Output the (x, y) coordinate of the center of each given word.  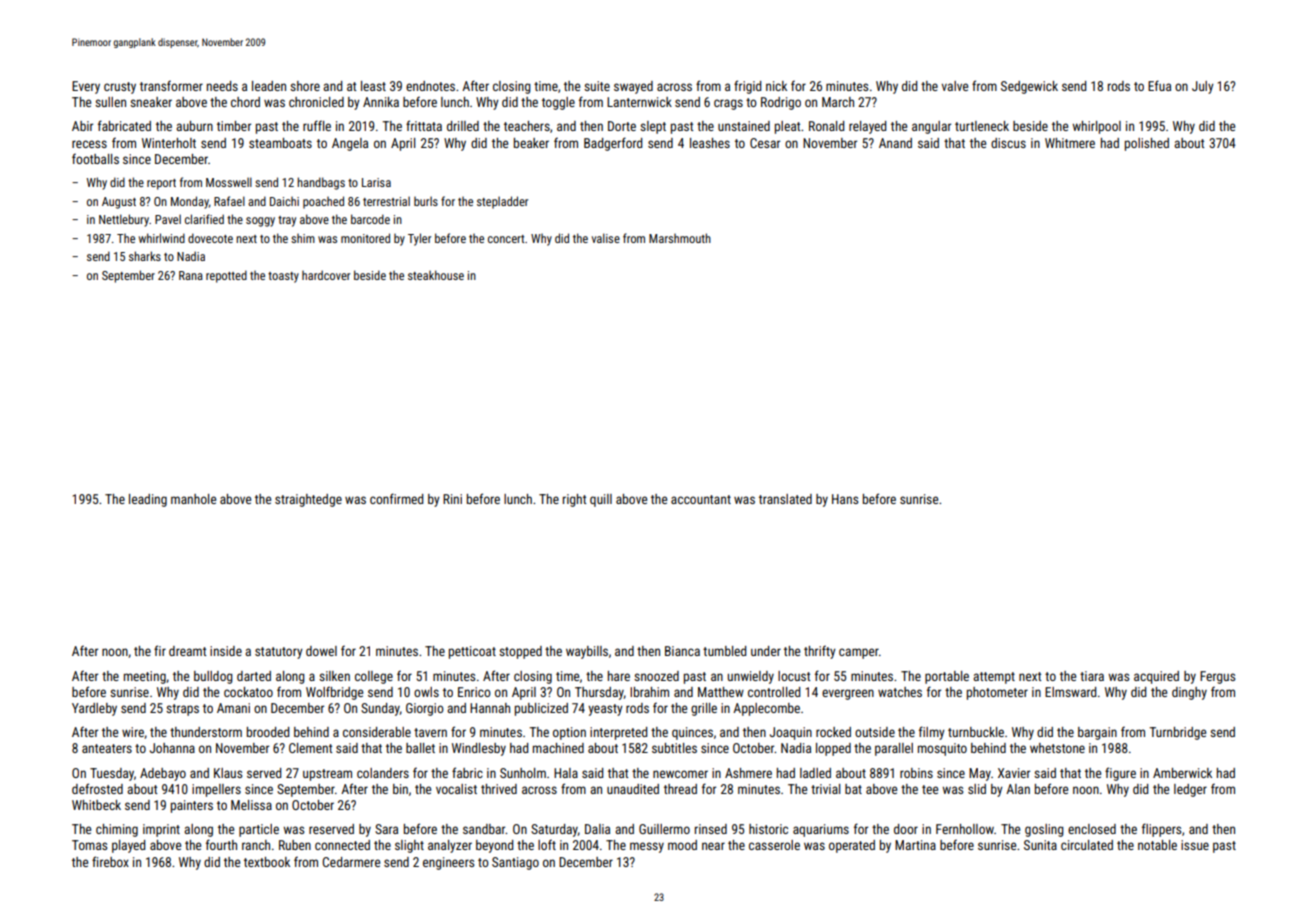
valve (955, 86)
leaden (269, 86)
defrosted (97, 788)
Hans (845, 499)
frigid (747, 87)
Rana (191, 275)
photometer (997, 693)
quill (601, 500)
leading (148, 500)
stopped (520, 652)
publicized (541, 709)
